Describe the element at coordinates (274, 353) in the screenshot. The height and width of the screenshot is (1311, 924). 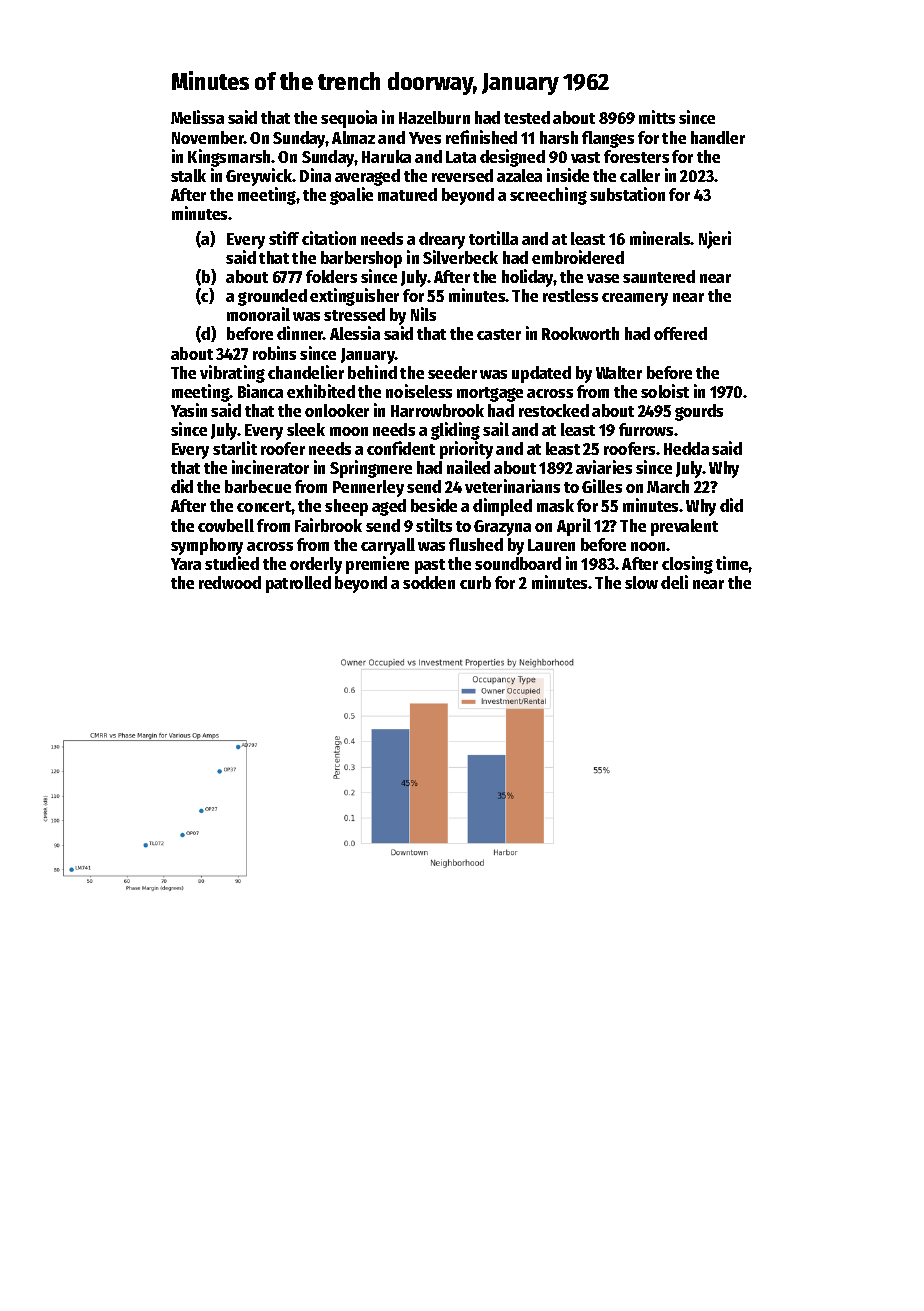
I see `robins` at that location.
